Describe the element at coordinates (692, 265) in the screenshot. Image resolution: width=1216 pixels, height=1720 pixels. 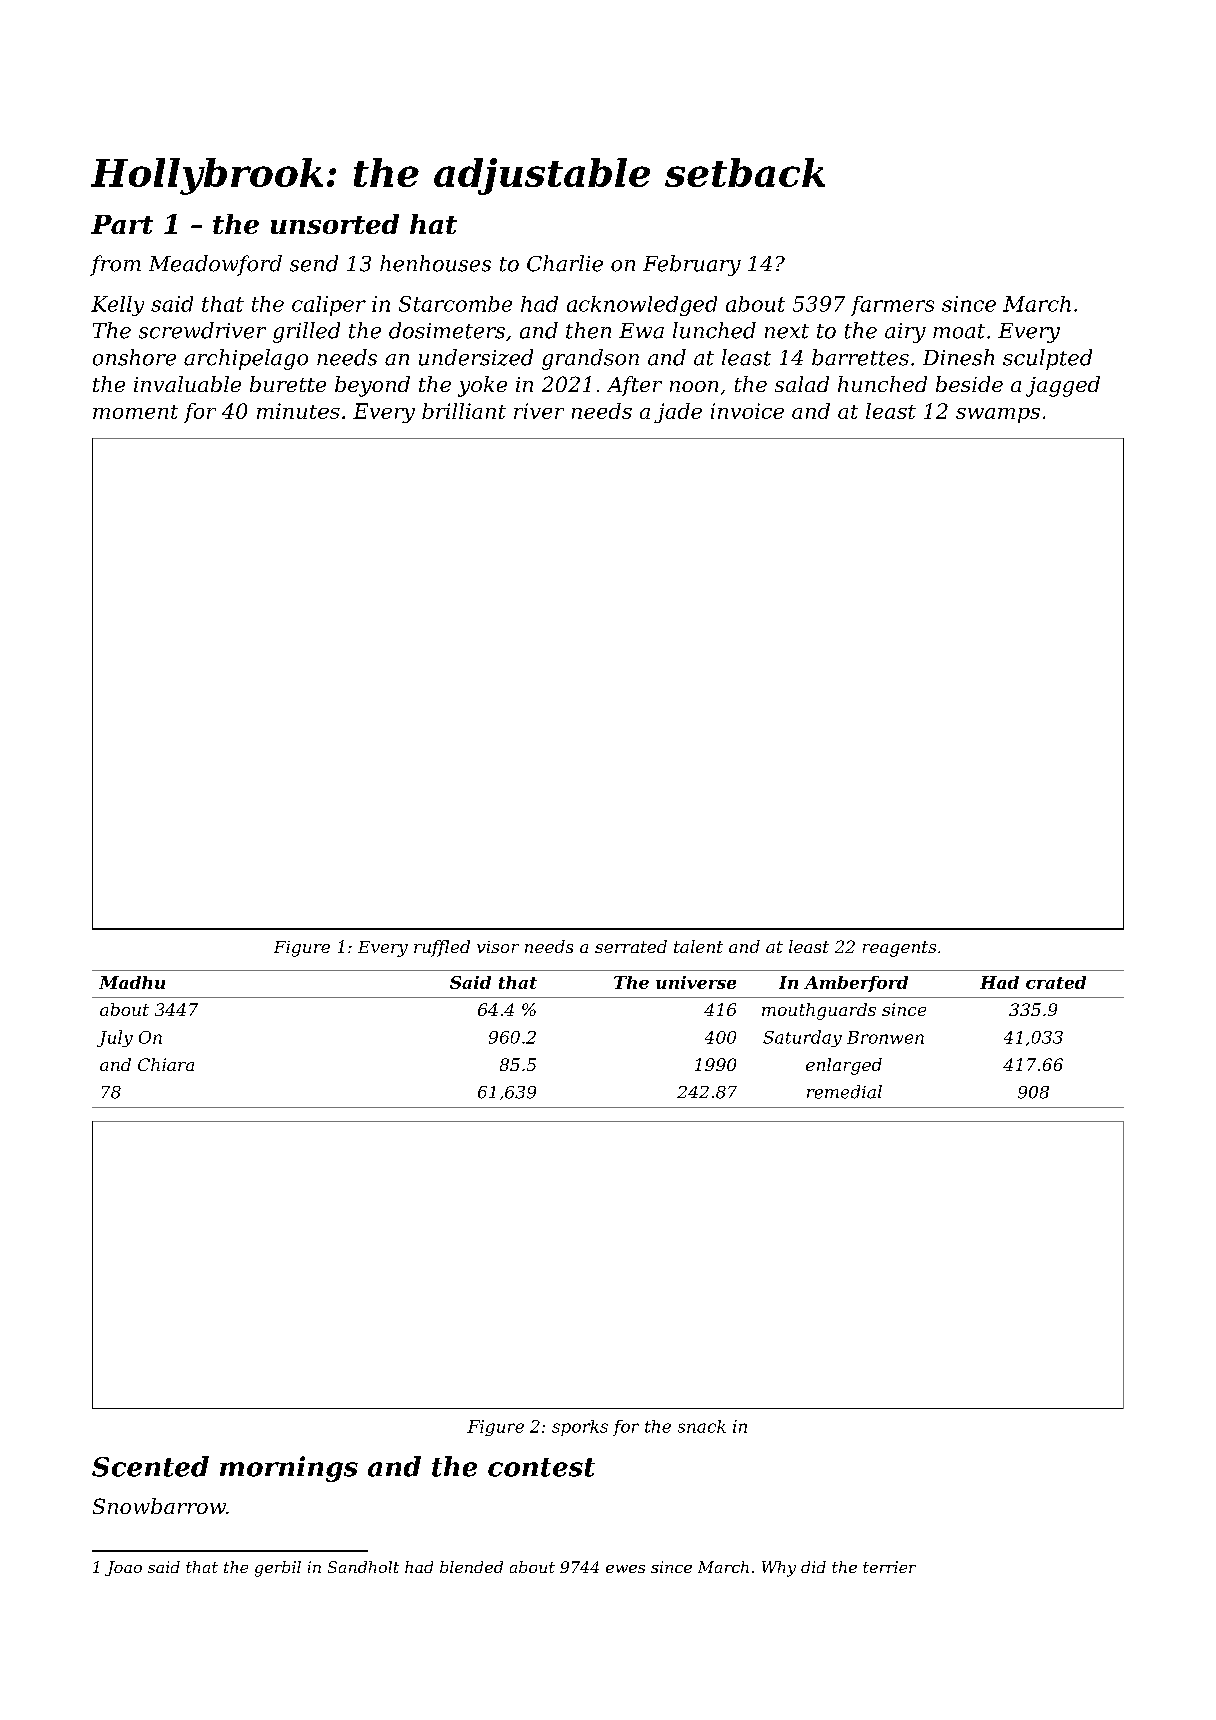
I see `February` at that location.
